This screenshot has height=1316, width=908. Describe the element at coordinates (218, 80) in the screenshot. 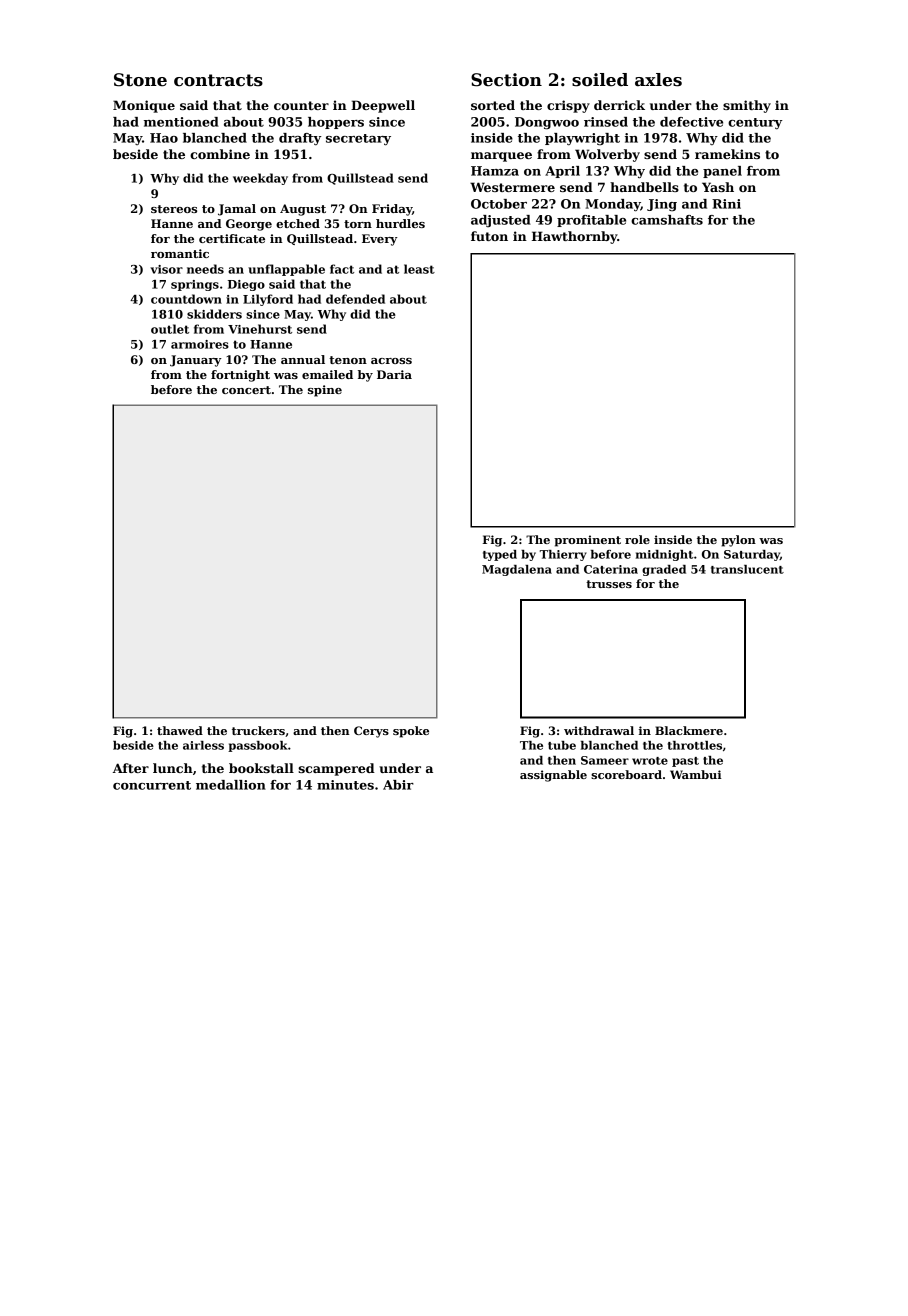

I see `contracts` at that location.
